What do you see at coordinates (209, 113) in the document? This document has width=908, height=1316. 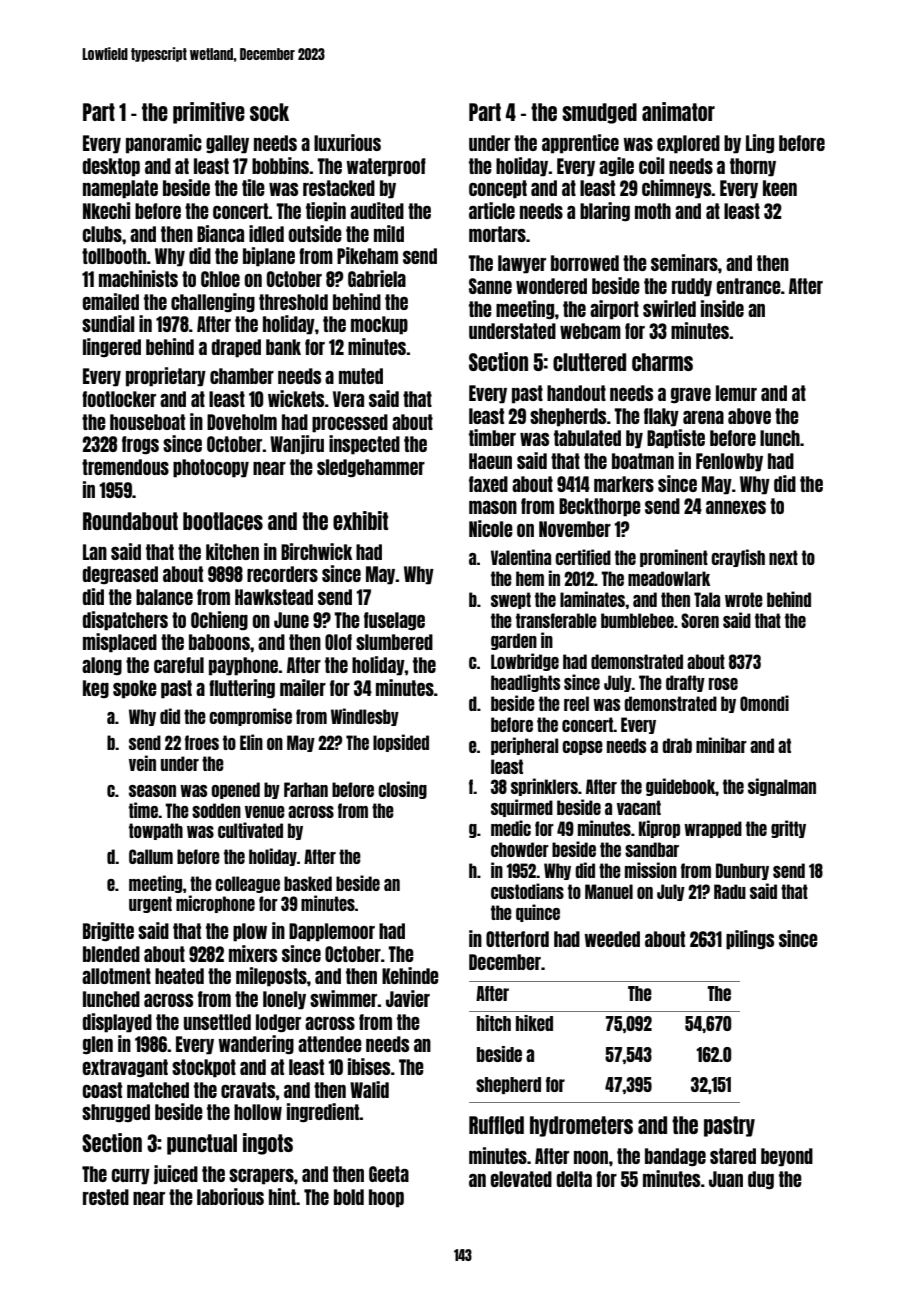 I see `primitive` at bounding box center [209, 113].
